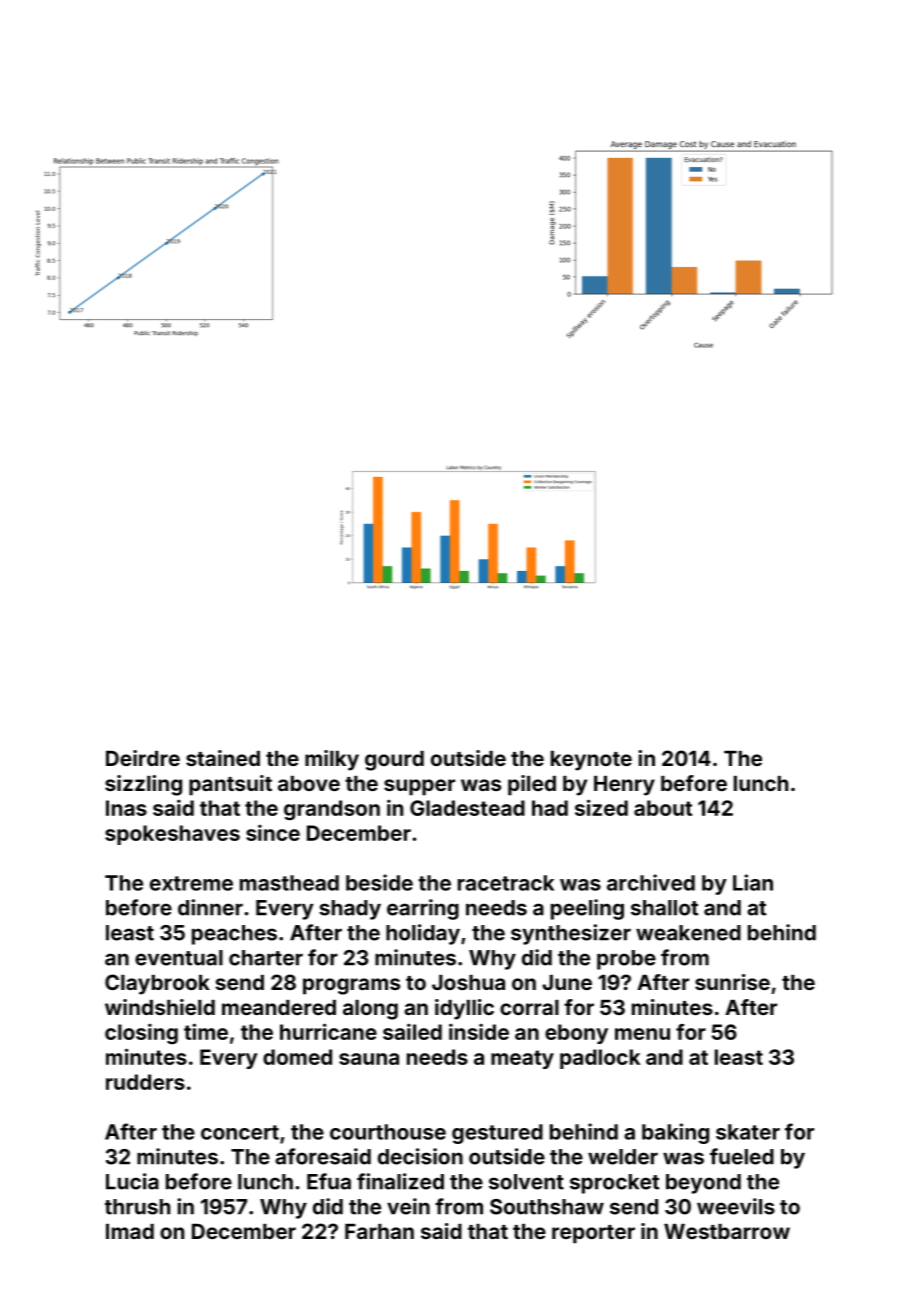  What do you see at coordinates (732, 982) in the screenshot?
I see `sunrise` at bounding box center [732, 982].
